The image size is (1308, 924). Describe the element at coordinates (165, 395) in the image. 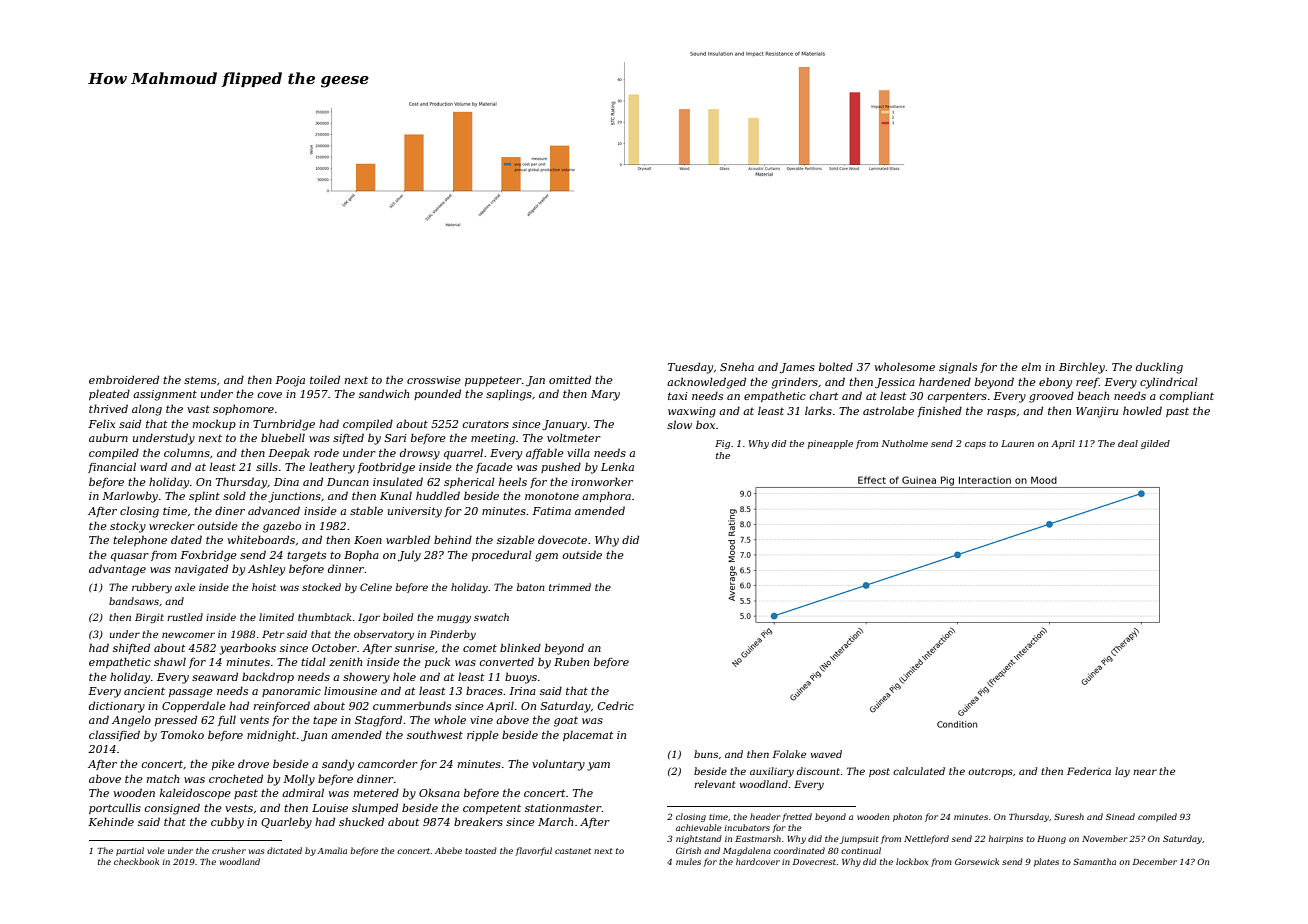

I see `assignment` at that location.
